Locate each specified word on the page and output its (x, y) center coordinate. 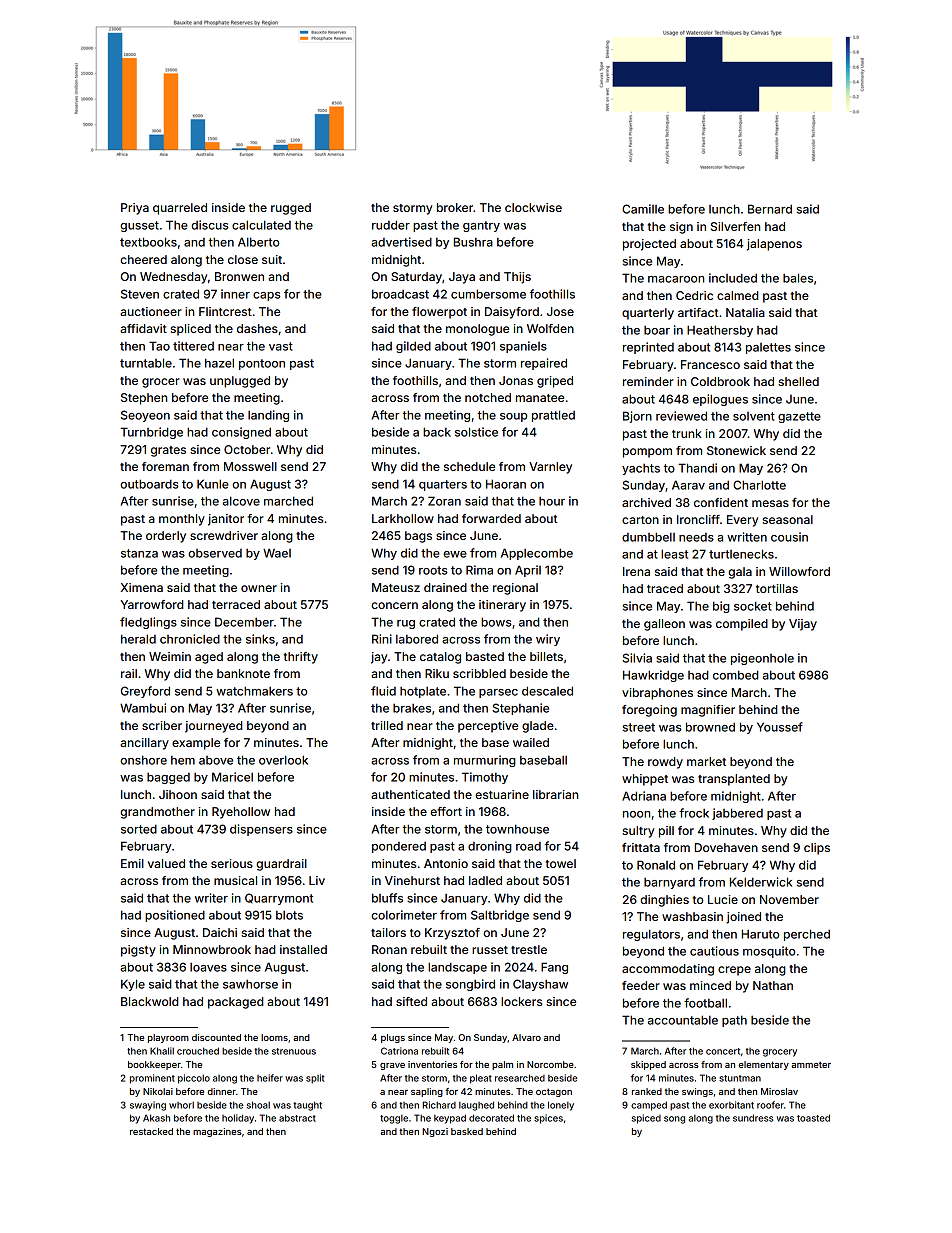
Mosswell (250, 466)
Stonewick (736, 450)
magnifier (708, 711)
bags (418, 537)
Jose (560, 311)
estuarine (502, 794)
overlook (283, 760)
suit (272, 259)
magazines (217, 1132)
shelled (799, 381)
